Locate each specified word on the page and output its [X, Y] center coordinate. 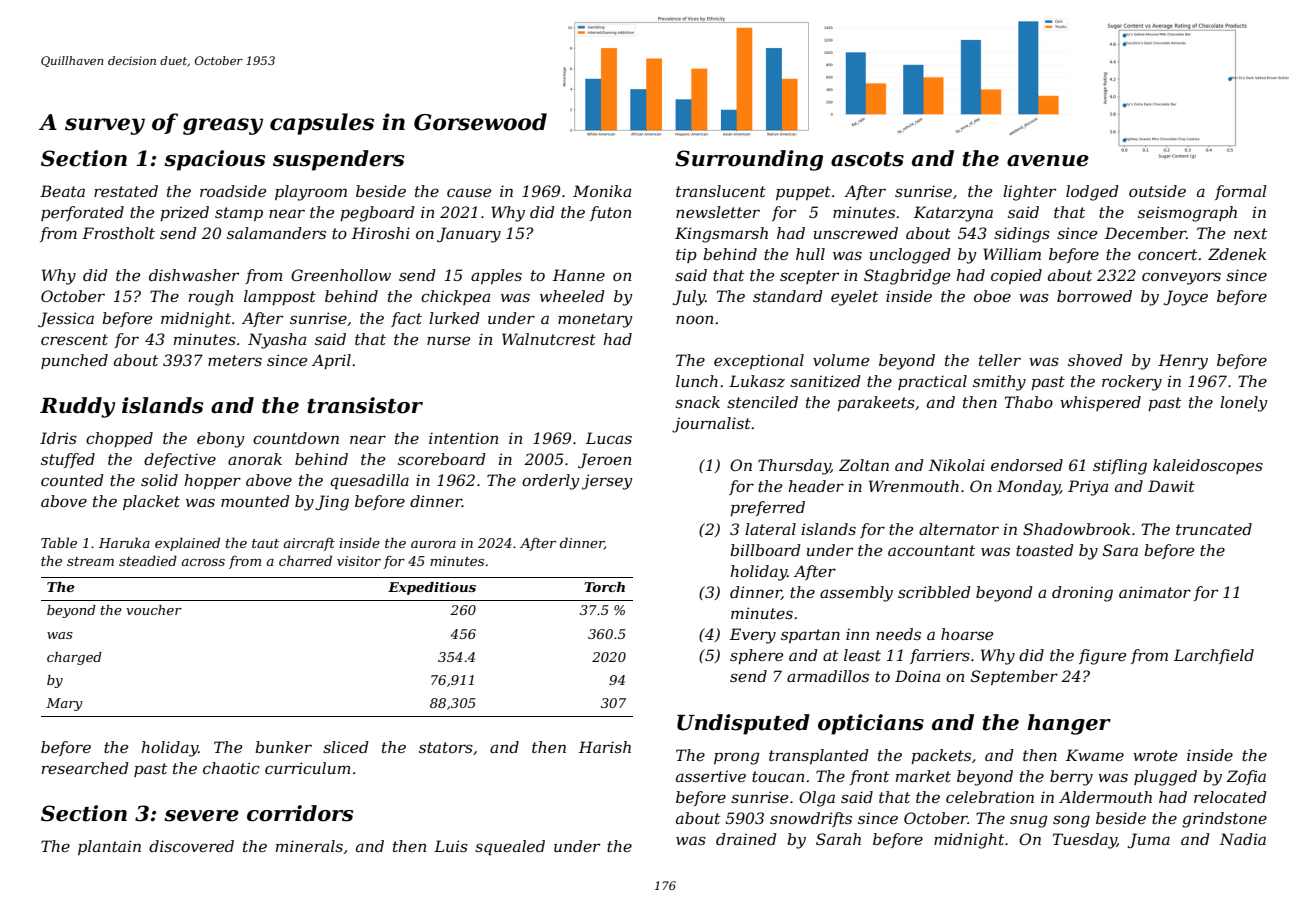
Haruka [124, 542]
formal [1241, 192]
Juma [1149, 840]
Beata [62, 191]
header [816, 486]
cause [469, 192]
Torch [604, 587]
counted [72, 480]
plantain [109, 847]
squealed [510, 848]
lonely [1244, 404]
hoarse [967, 634]
